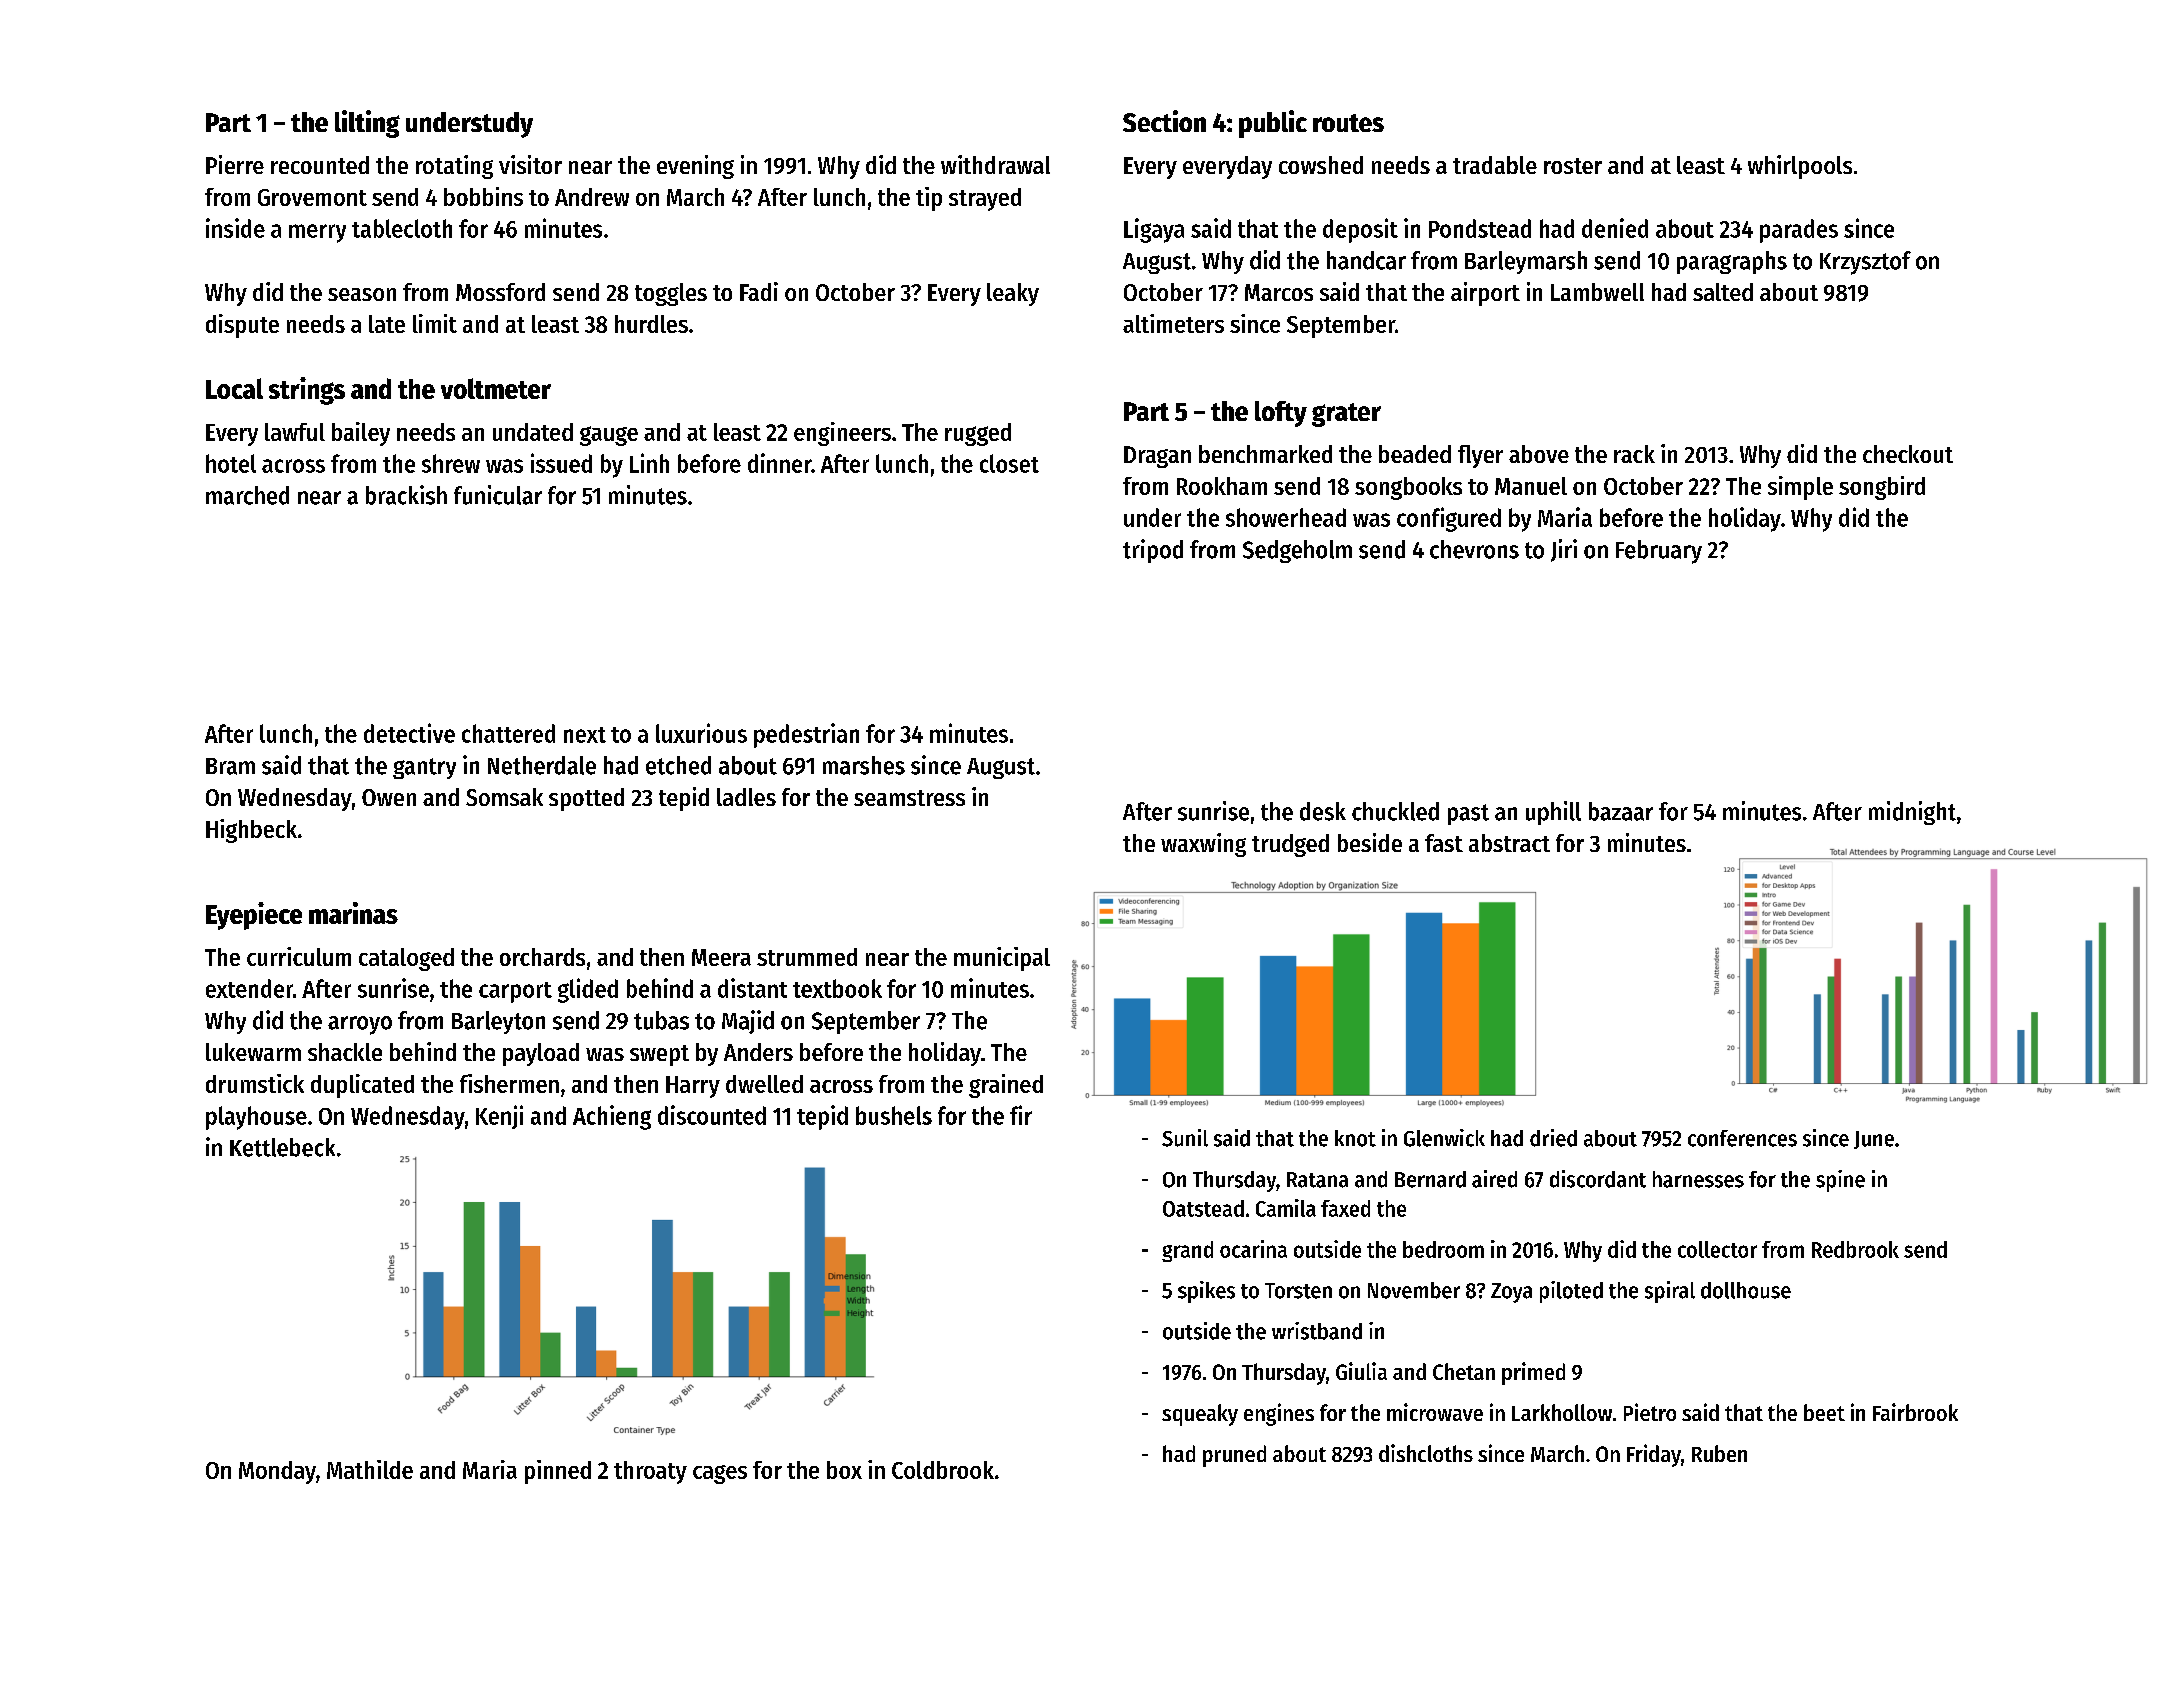 The image size is (2178, 1683). I want to click on midnight, so click(1912, 813).
